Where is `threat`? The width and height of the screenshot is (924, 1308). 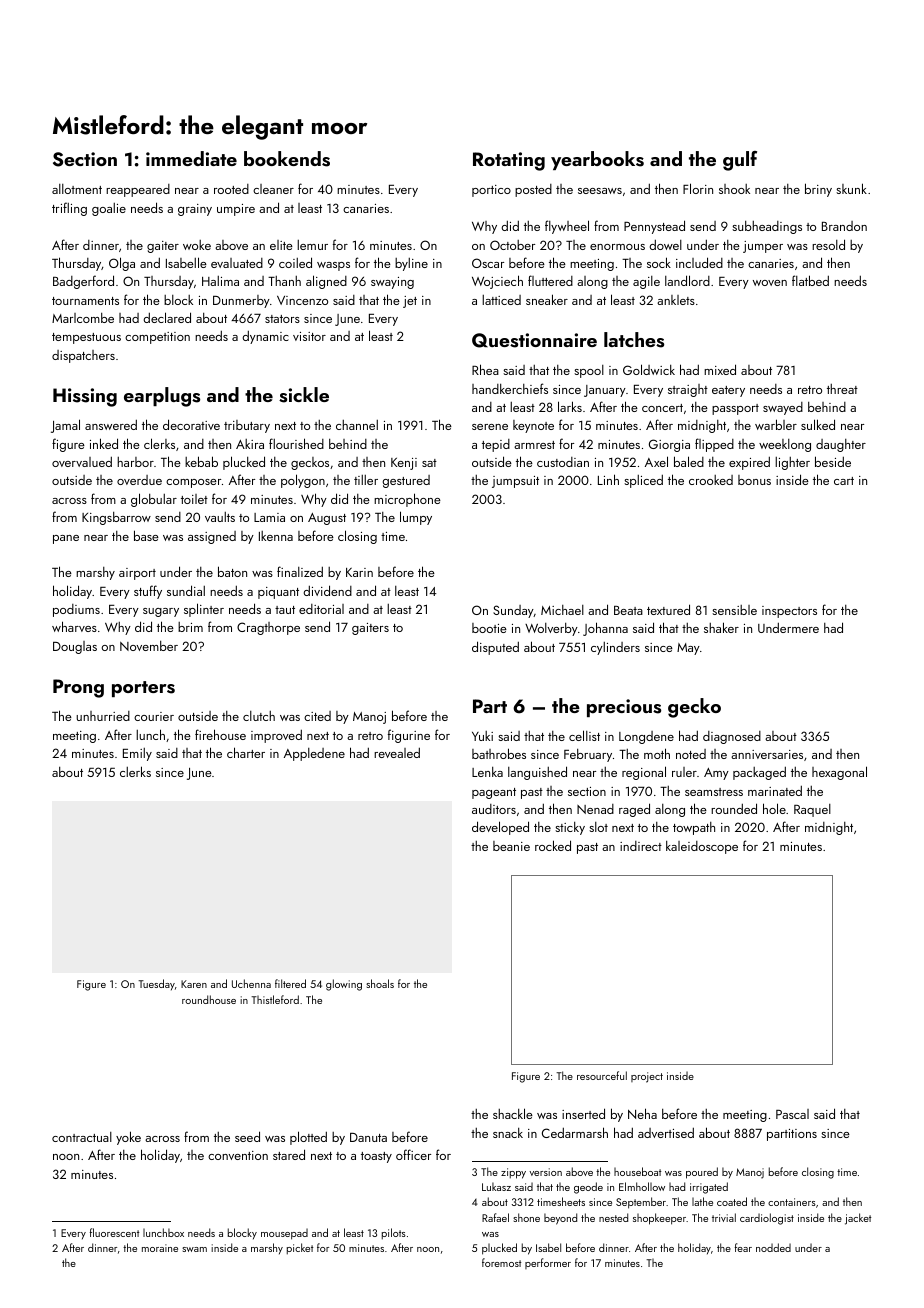
threat is located at coordinates (842, 389).
